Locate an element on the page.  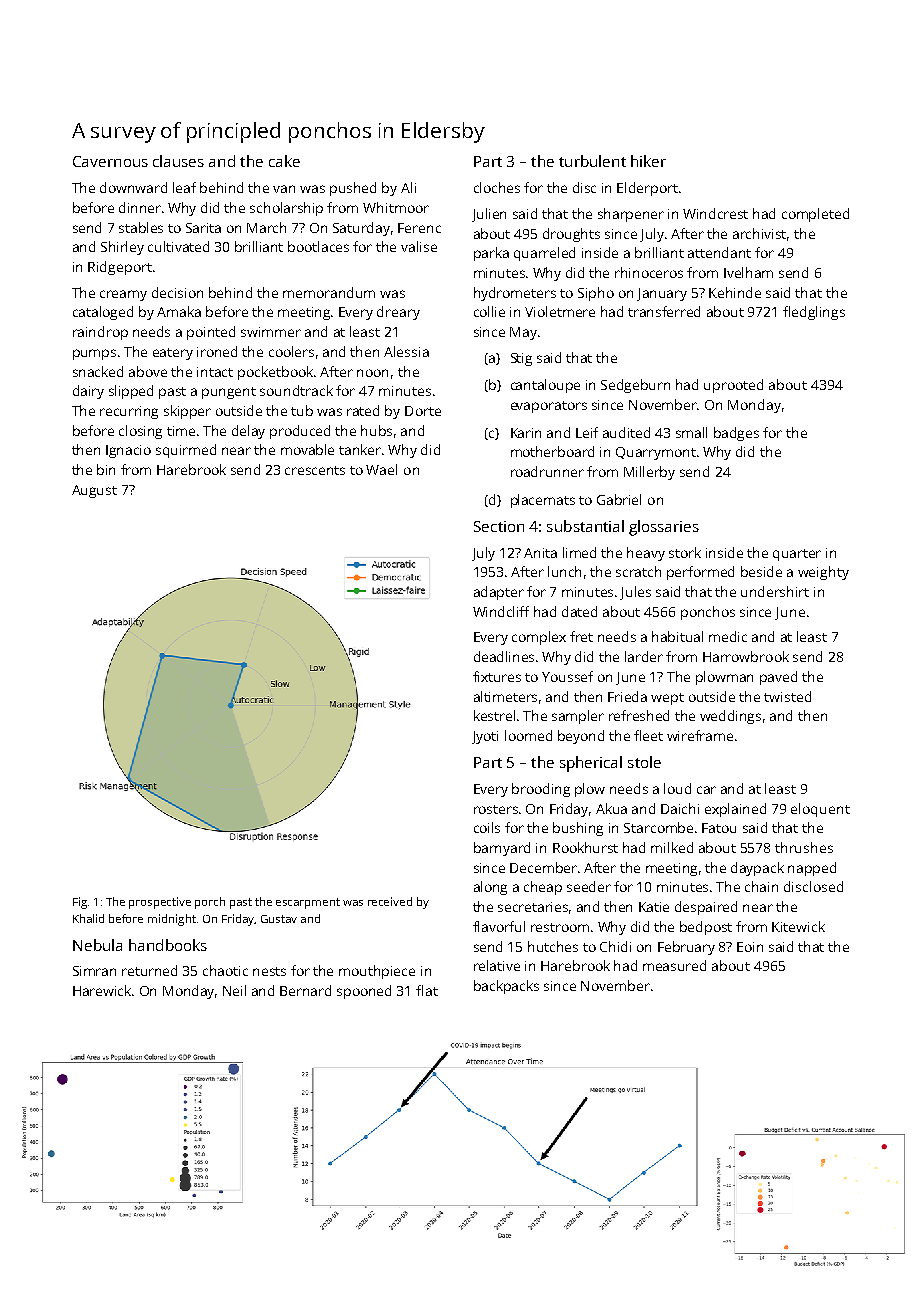
Sipho is located at coordinates (596, 294).
